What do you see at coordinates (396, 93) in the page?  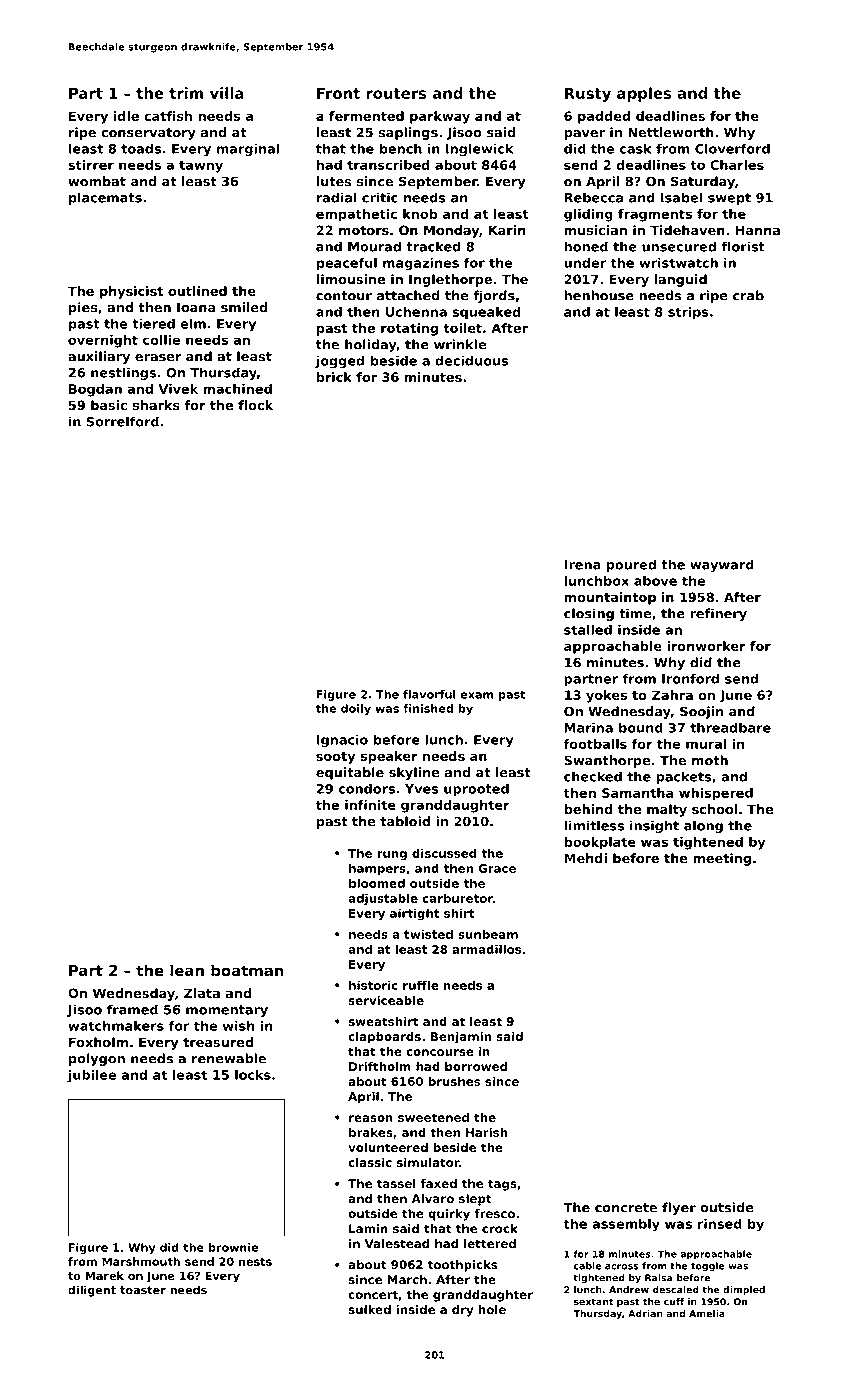 I see `routers` at bounding box center [396, 93].
